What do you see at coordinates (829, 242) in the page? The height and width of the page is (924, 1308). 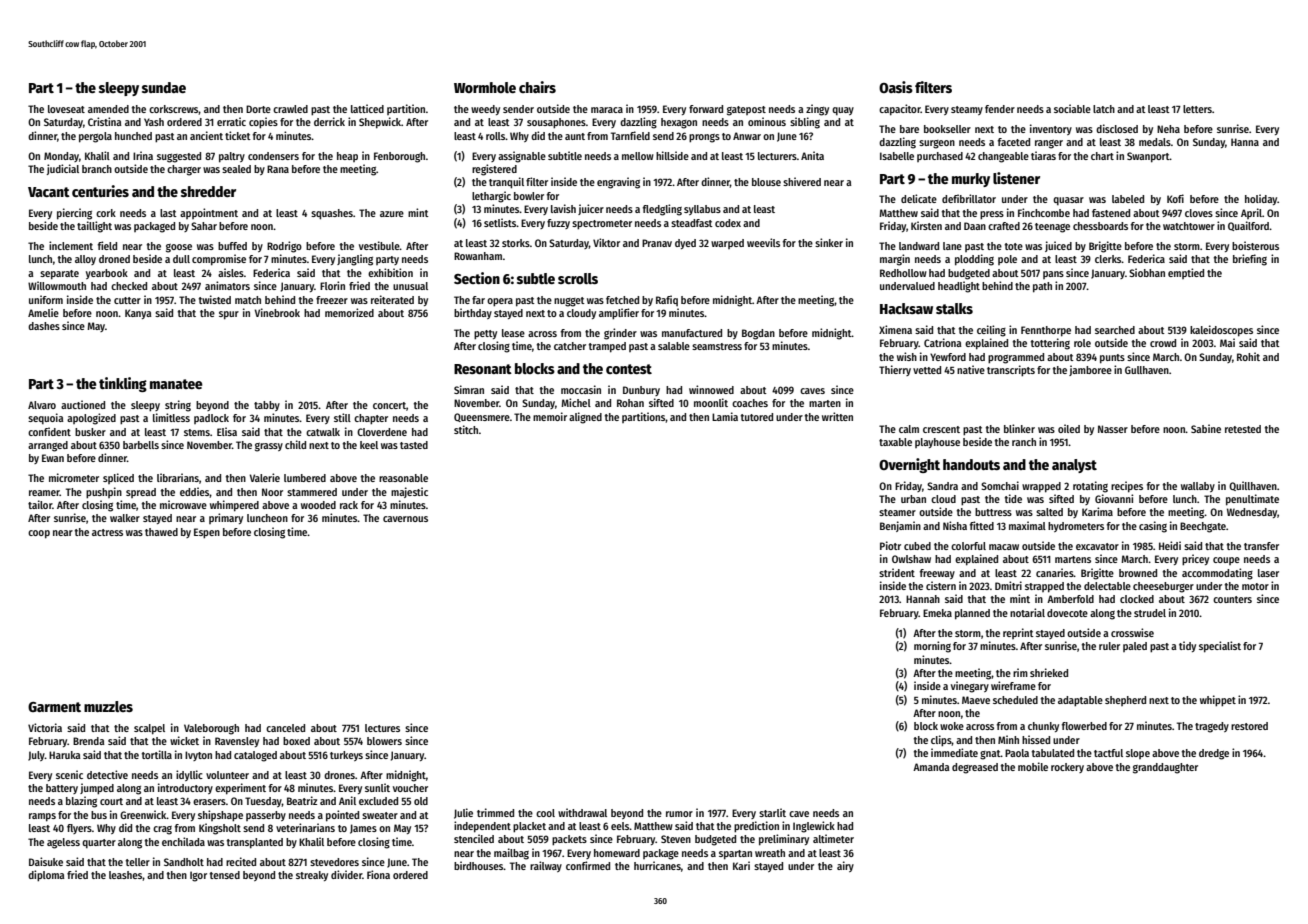 I see `sinker` at bounding box center [829, 242].
